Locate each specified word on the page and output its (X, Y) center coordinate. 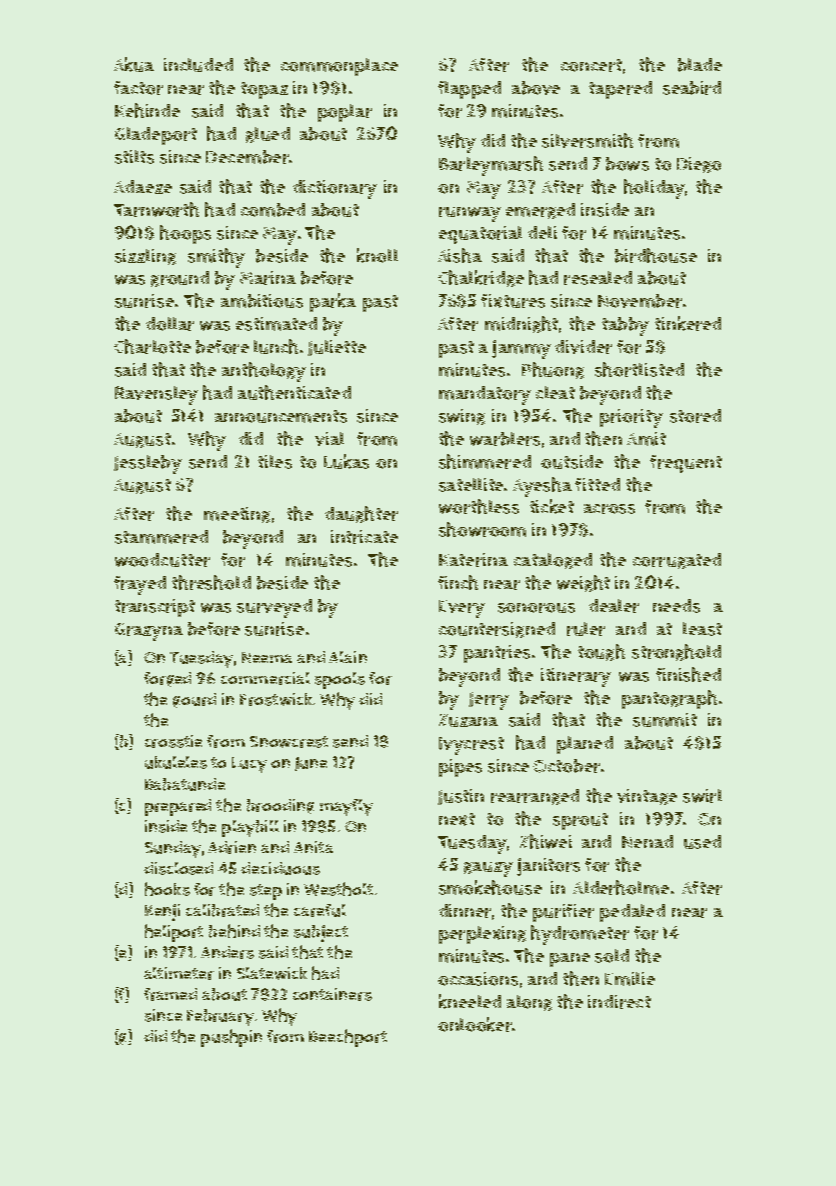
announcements (281, 416)
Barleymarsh (491, 166)
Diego (699, 165)
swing (462, 417)
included (198, 65)
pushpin (231, 1038)
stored (695, 416)
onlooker (475, 1024)
